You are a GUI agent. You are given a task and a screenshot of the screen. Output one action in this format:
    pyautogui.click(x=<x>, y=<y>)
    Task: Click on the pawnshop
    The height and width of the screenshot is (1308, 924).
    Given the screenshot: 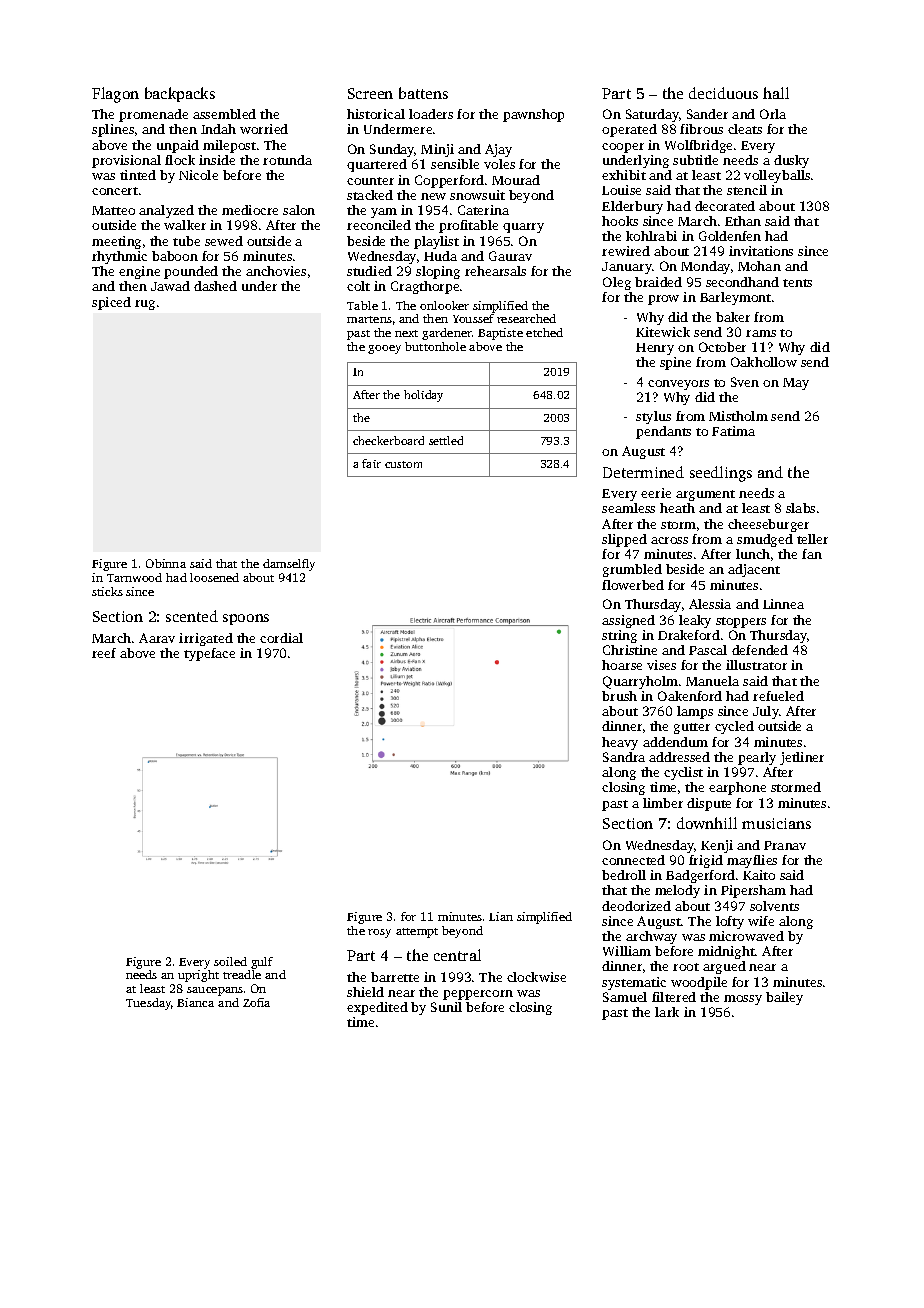 What is the action you would take?
    pyautogui.click(x=533, y=115)
